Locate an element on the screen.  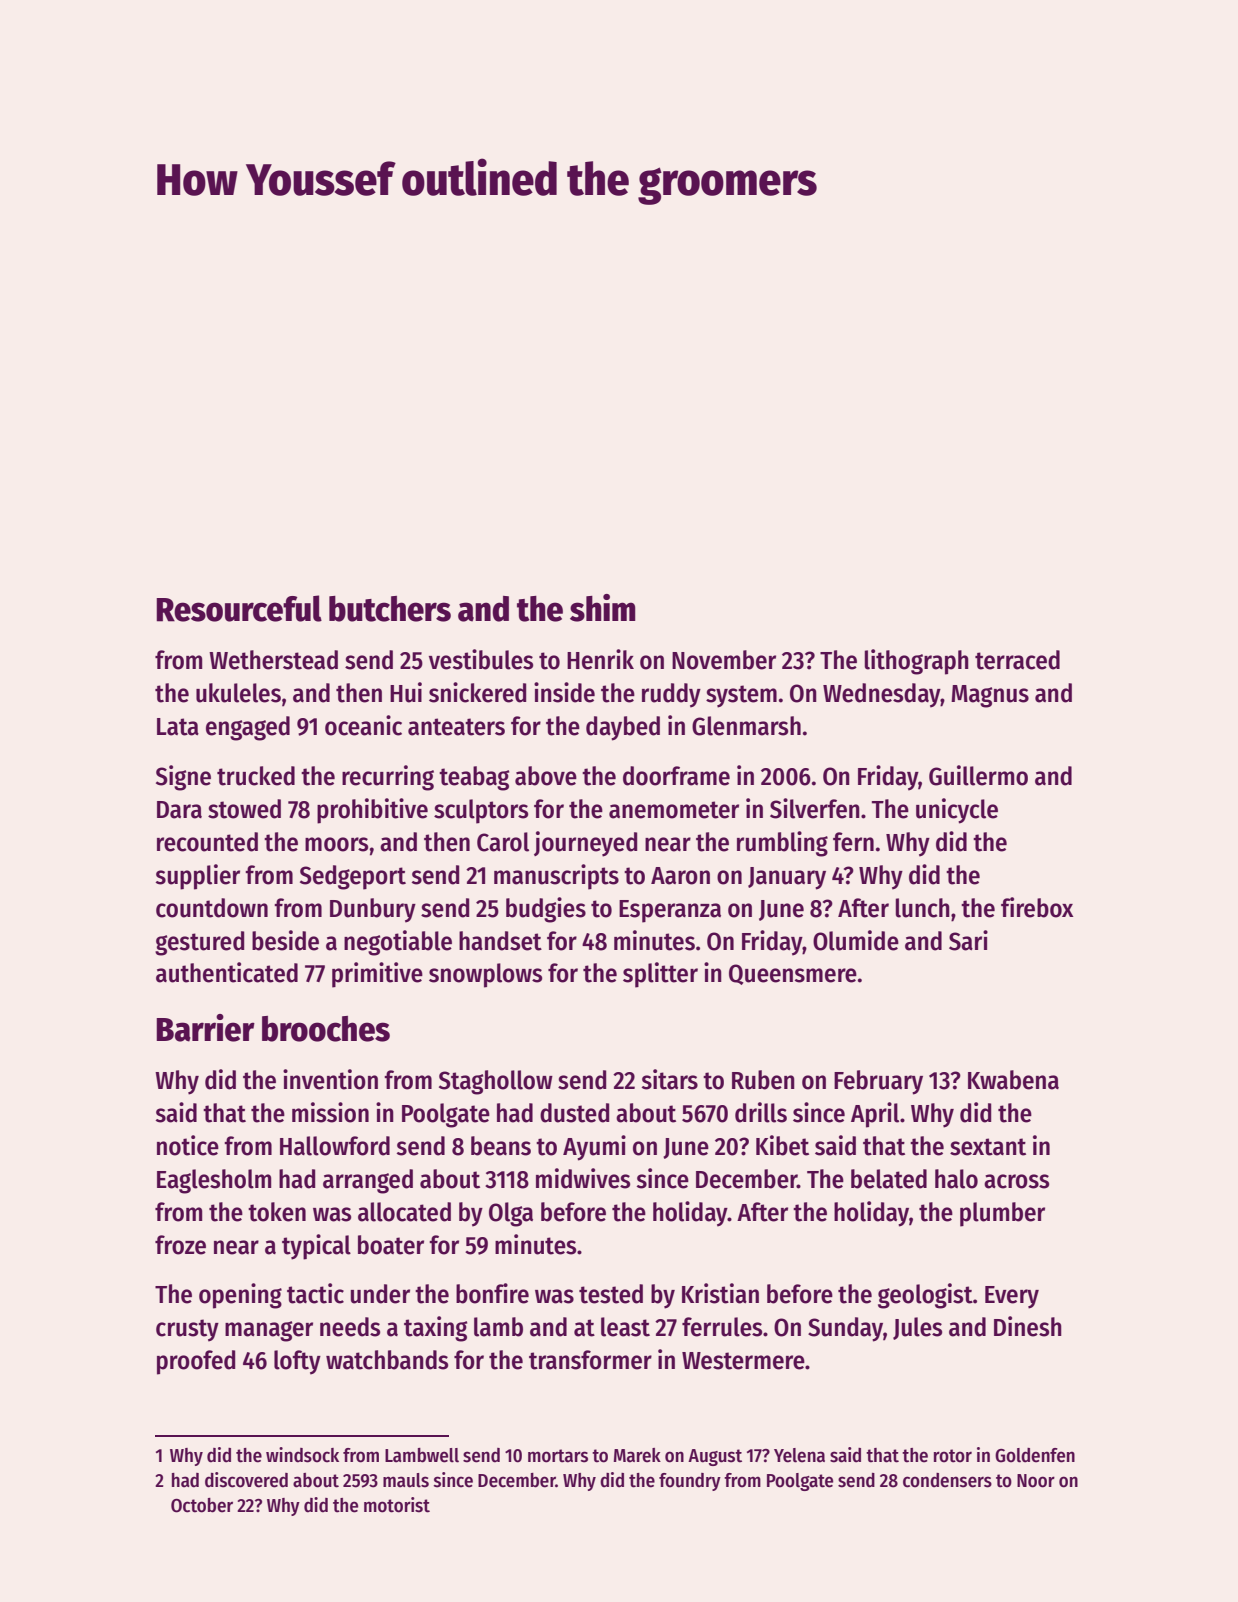
Staghollow is located at coordinates (496, 1082).
